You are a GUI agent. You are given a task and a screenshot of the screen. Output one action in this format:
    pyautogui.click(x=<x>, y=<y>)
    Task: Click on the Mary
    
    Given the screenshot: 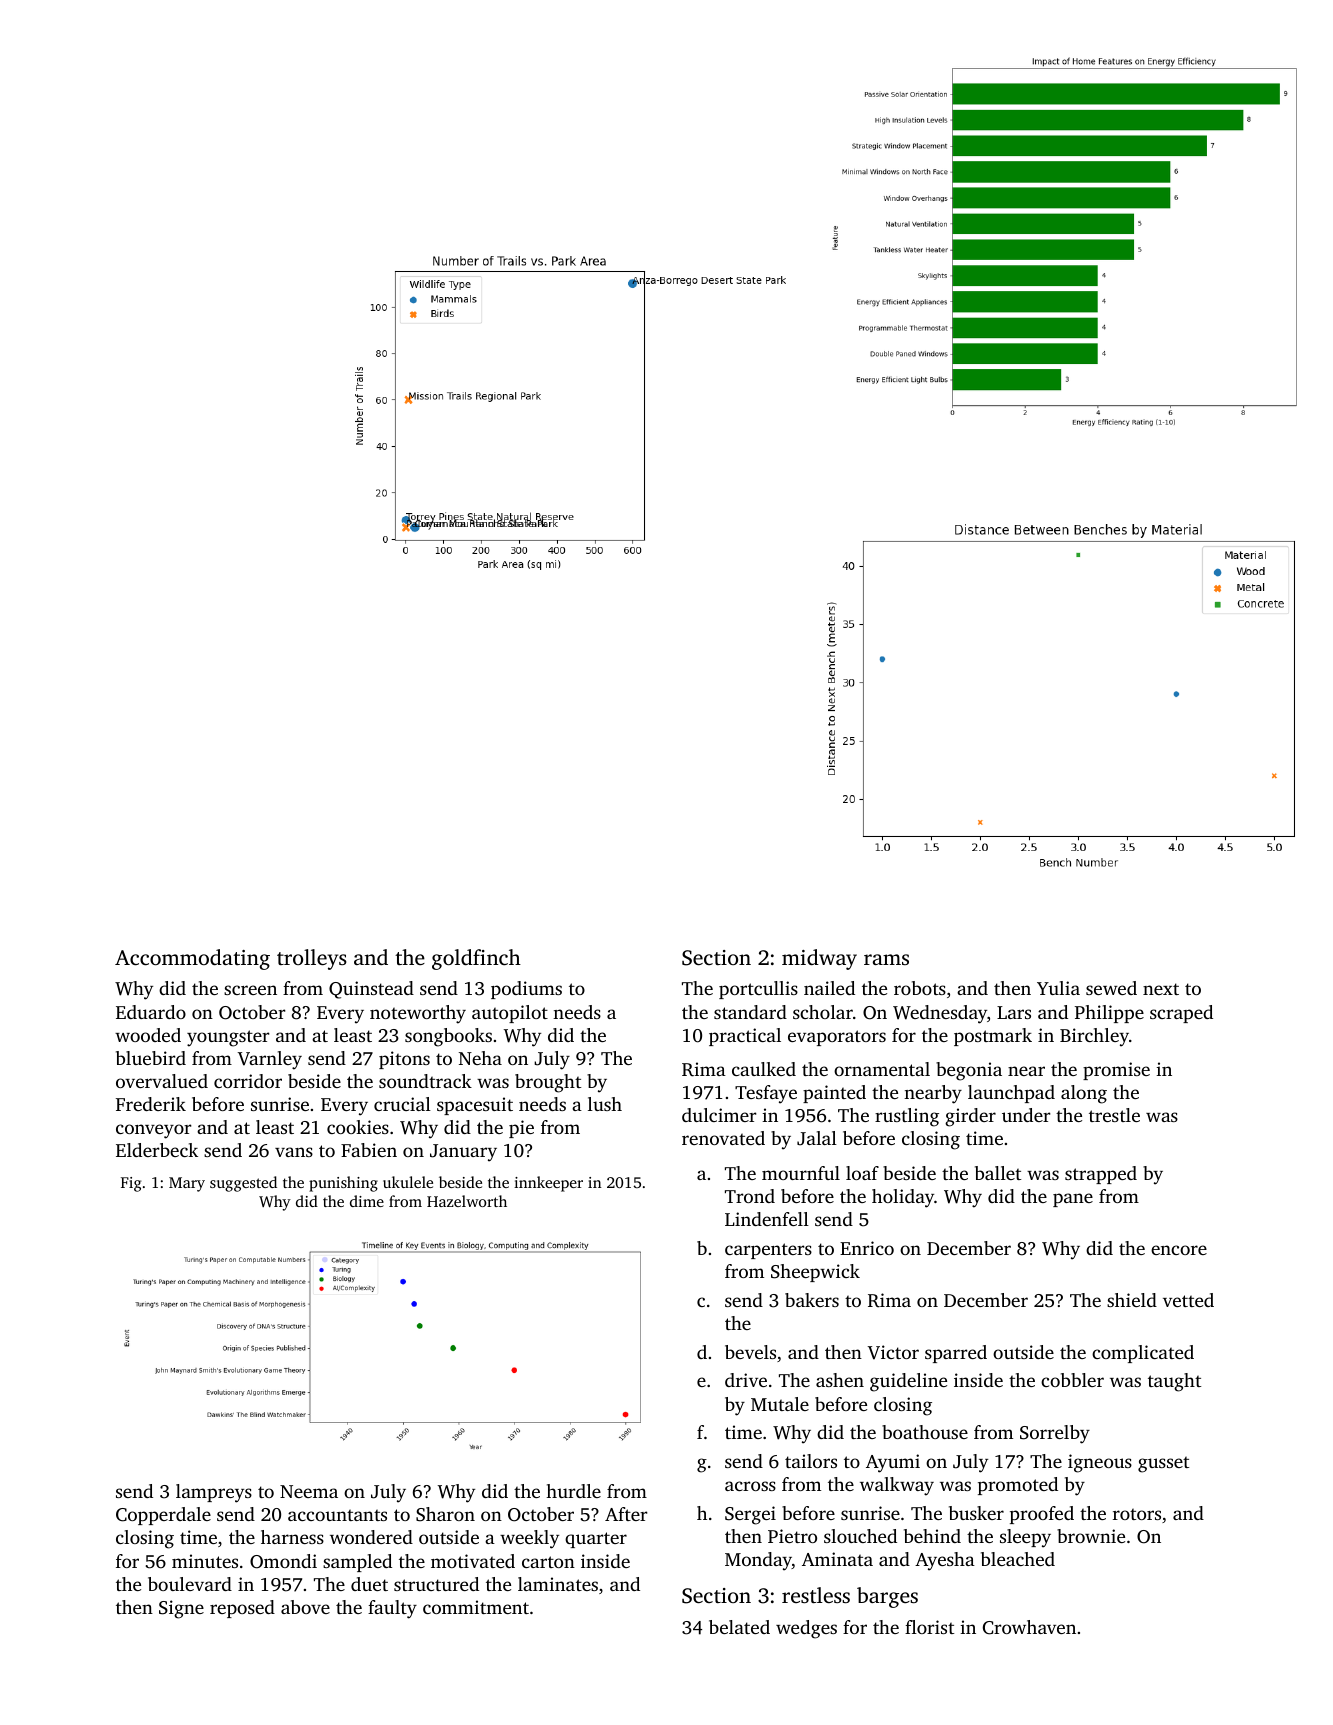 What is the action you would take?
    pyautogui.click(x=187, y=1184)
